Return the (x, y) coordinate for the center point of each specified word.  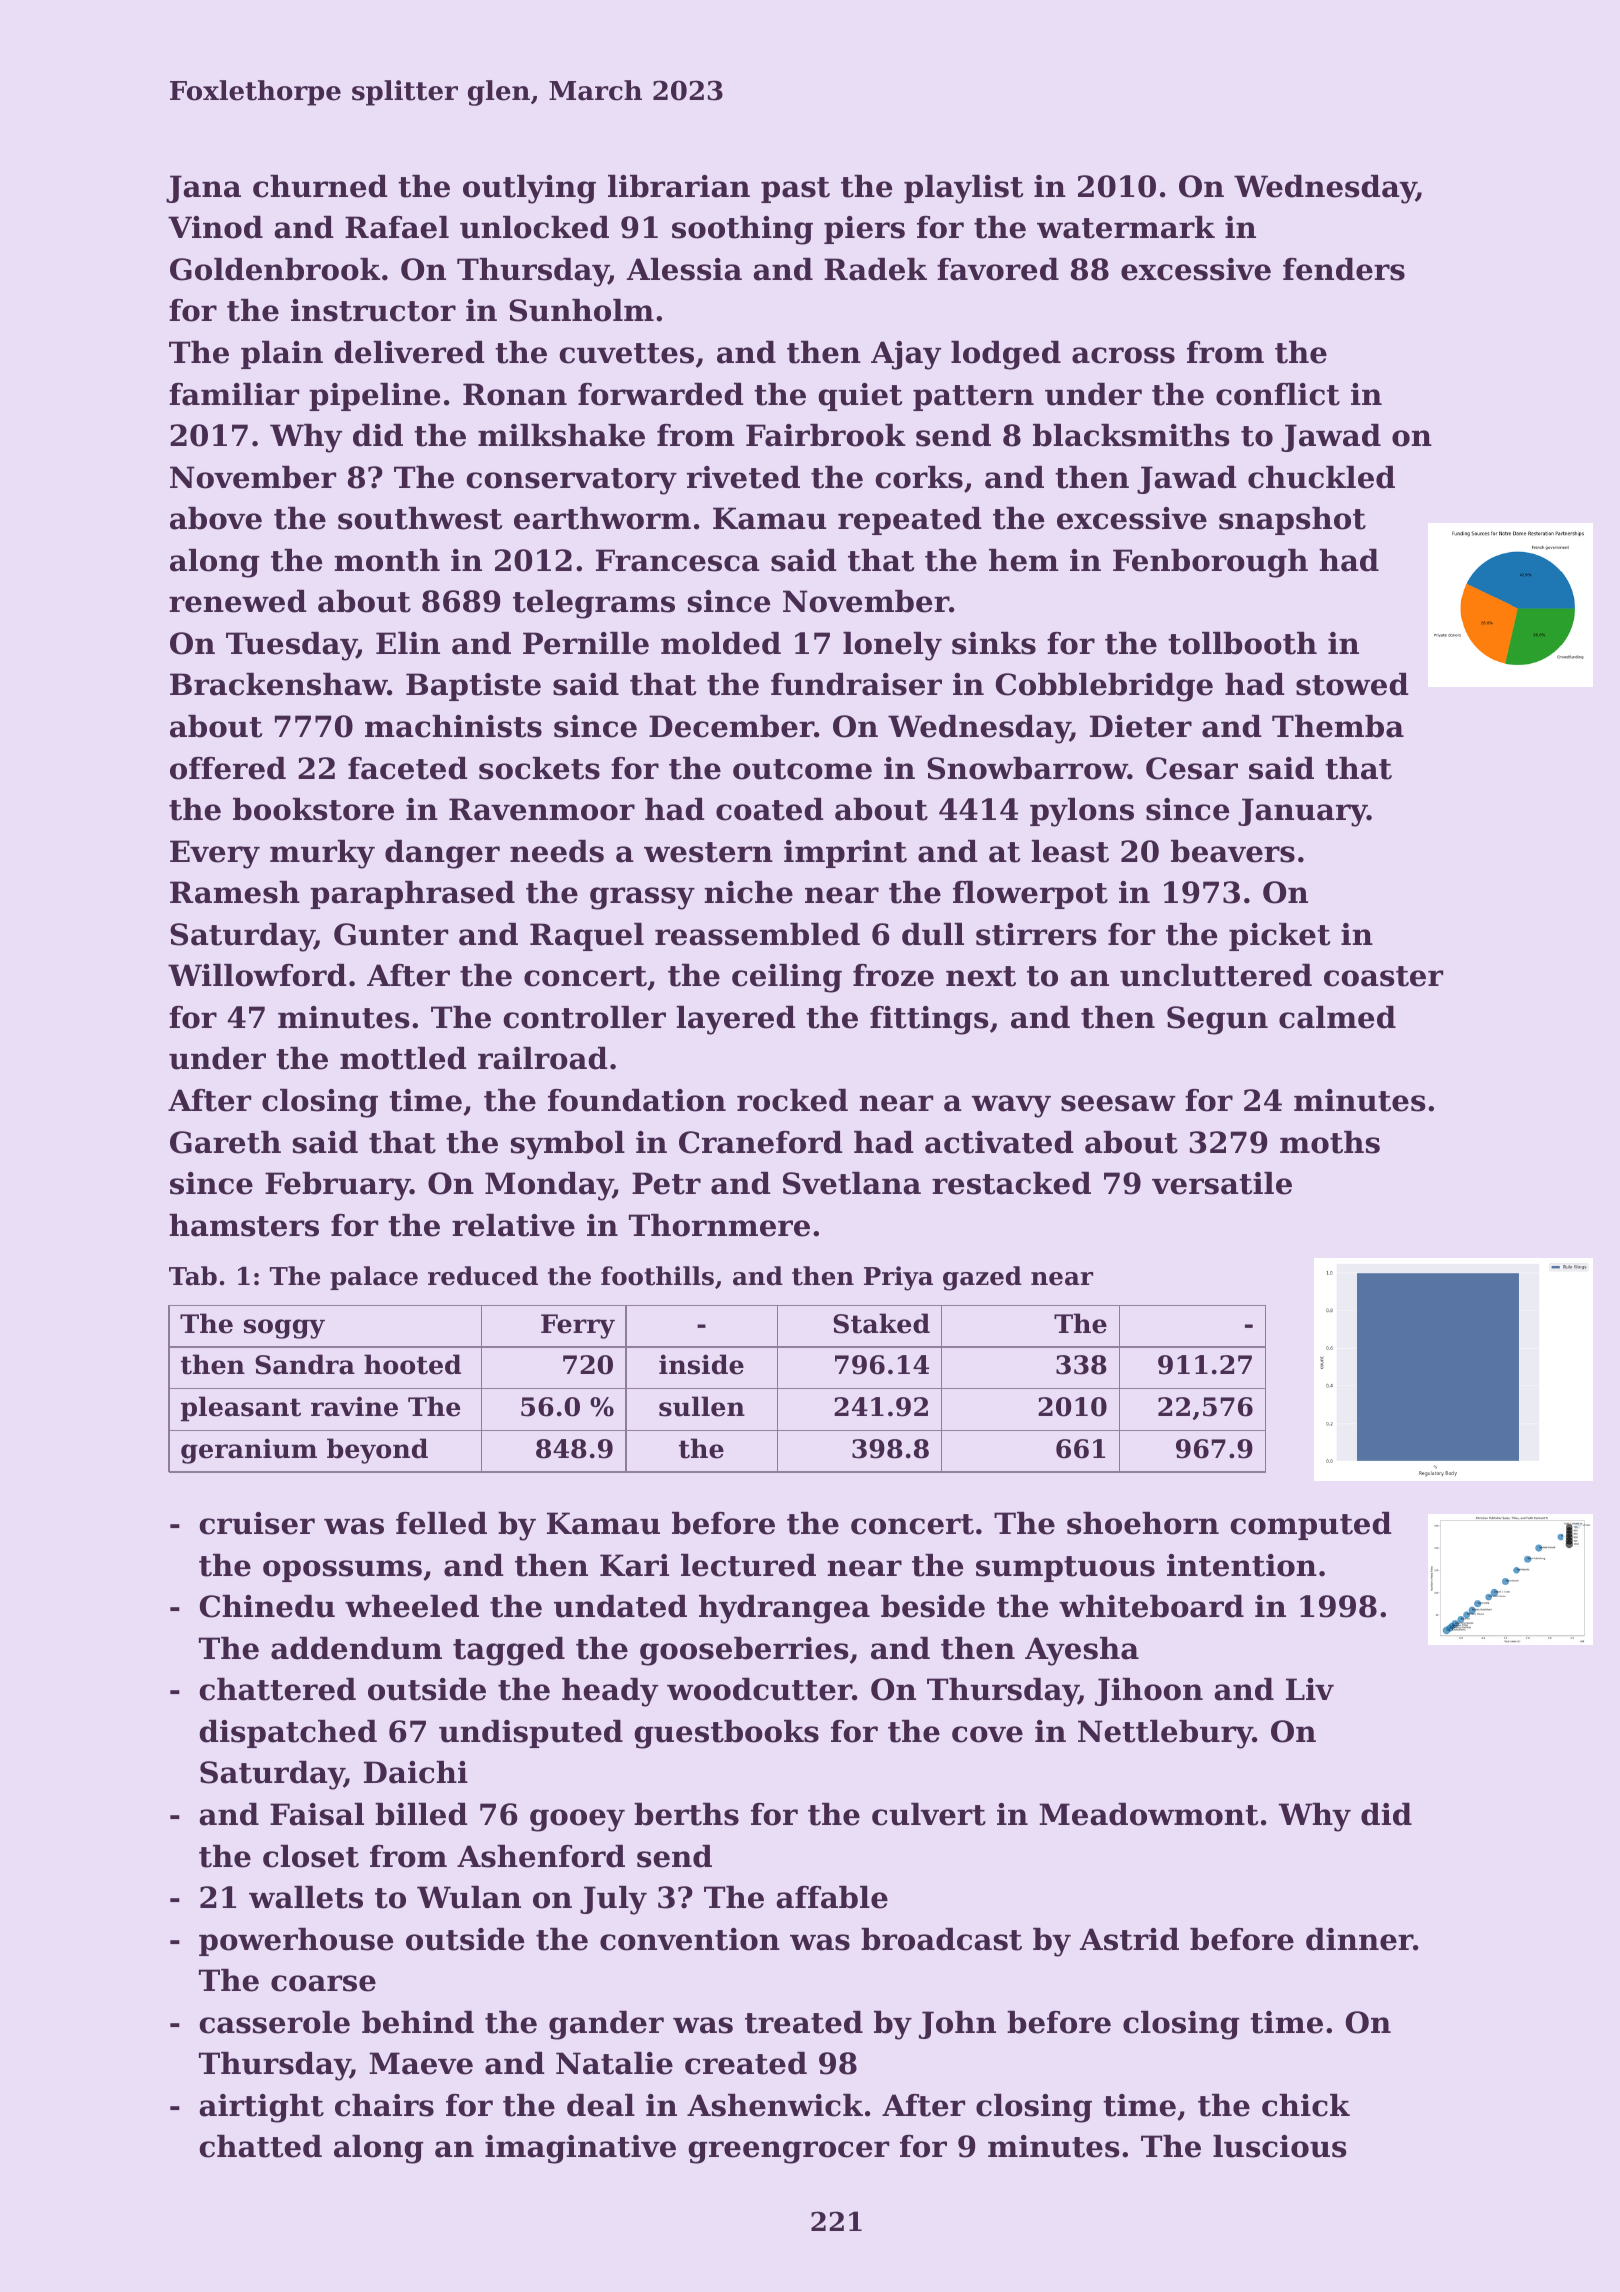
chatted (260, 2146)
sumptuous (1065, 1569)
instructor (373, 310)
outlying (529, 189)
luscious (1280, 2146)
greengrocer (788, 2152)
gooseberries (744, 1651)
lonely (892, 646)
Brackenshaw (279, 684)
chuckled (1321, 477)
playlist (963, 189)
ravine (354, 1406)
